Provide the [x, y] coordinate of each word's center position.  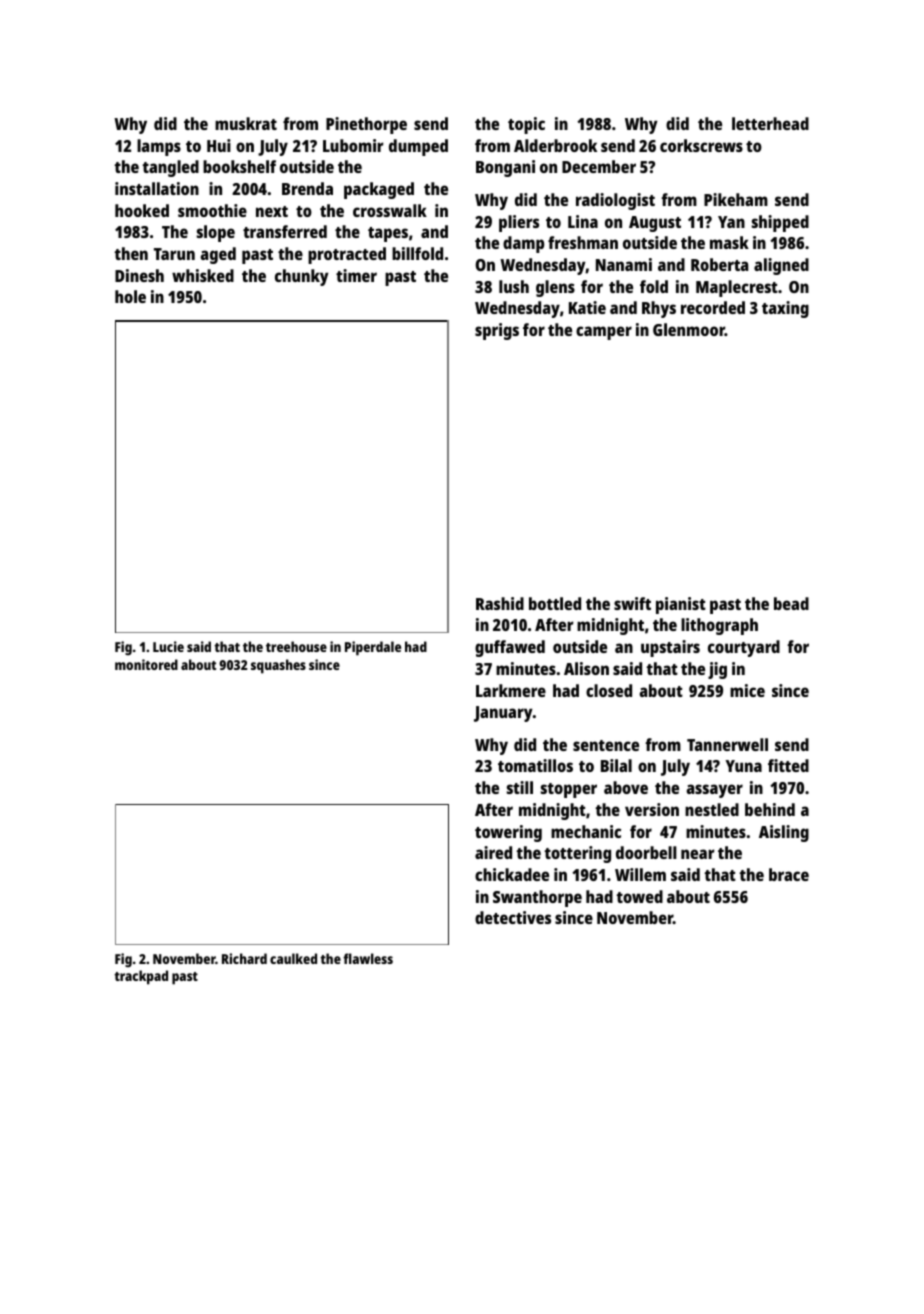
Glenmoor [689, 329]
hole [130, 296]
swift [632, 603]
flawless [368, 958]
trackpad [141, 977]
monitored [146, 664]
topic [526, 125]
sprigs [497, 331]
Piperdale [373, 648]
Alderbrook [555, 145]
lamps [159, 147]
